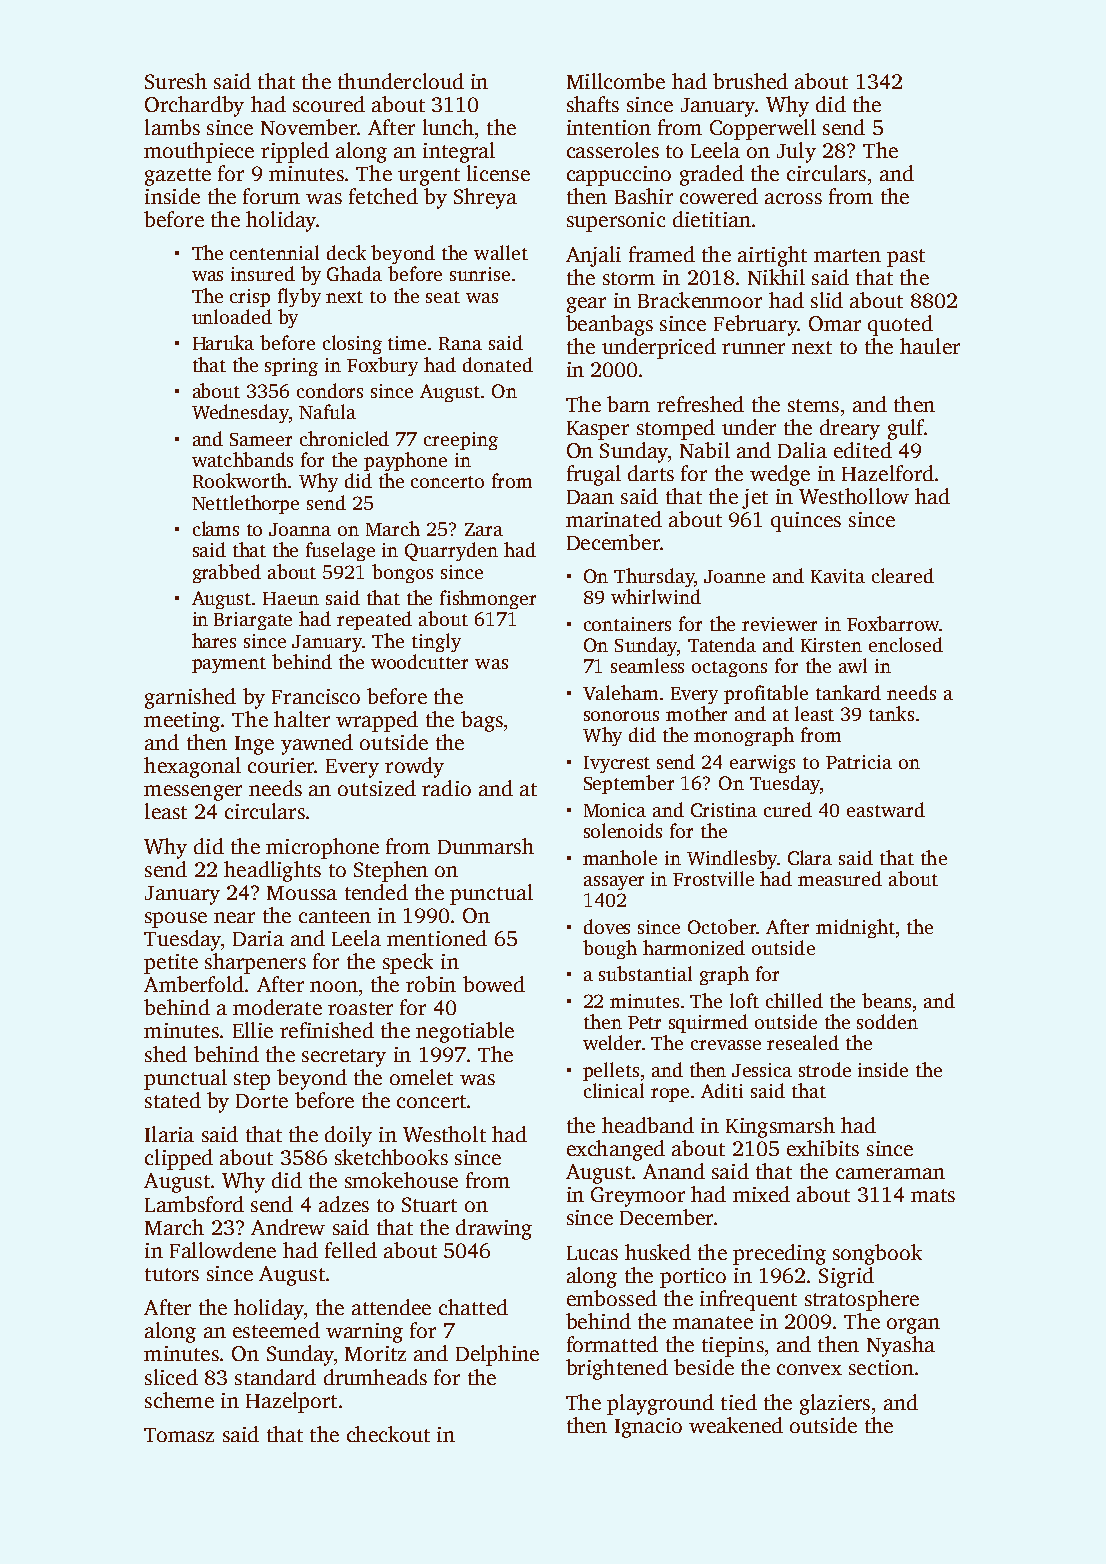 The image size is (1106, 1564). Describe the element at coordinates (627, 624) in the screenshot. I see `containers` at that location.
